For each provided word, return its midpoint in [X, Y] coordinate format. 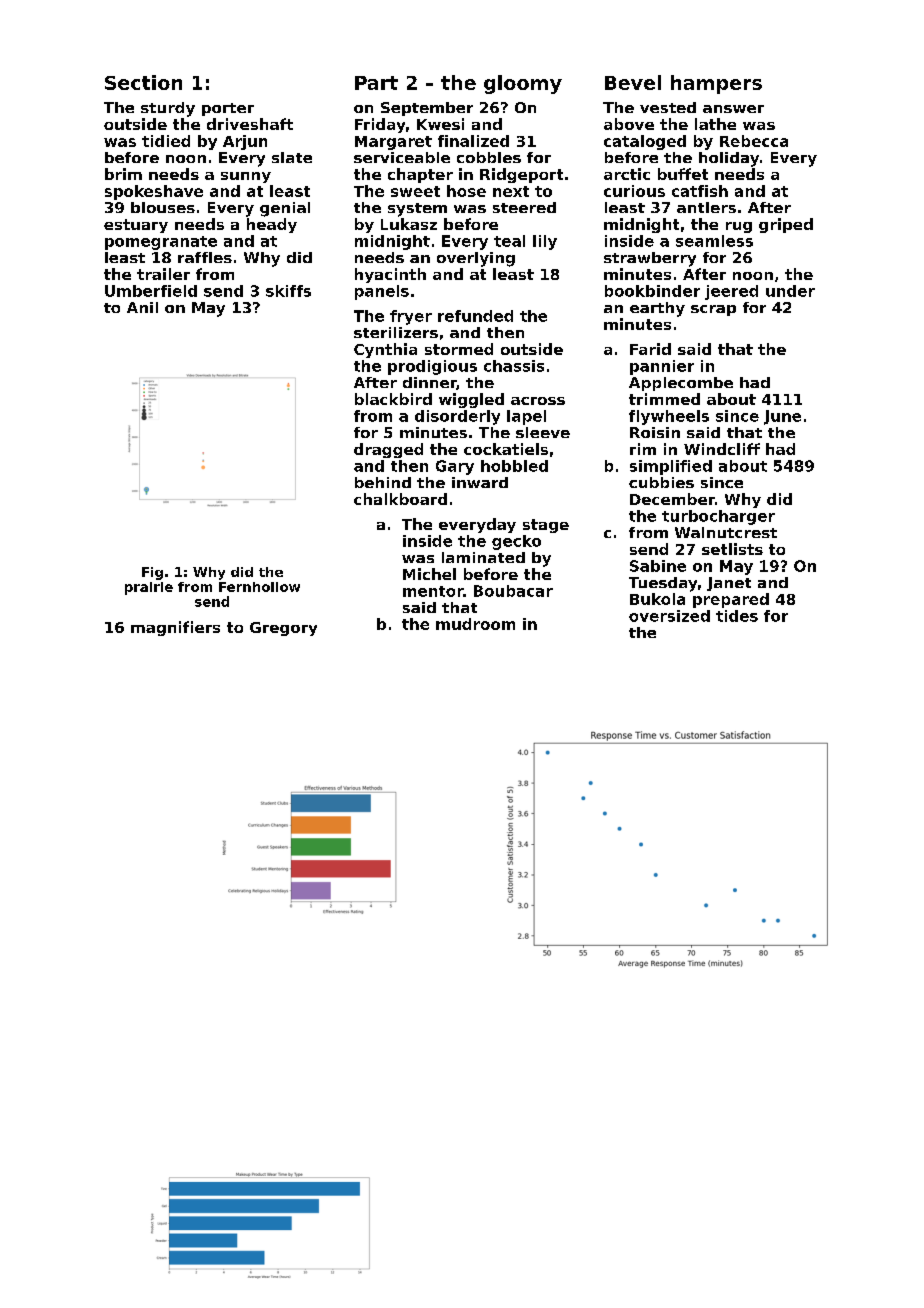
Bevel [633, 82]
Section [143, 82]
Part [376, 83]
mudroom [475, 624]
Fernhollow [259, 587]
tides [737, 616]
